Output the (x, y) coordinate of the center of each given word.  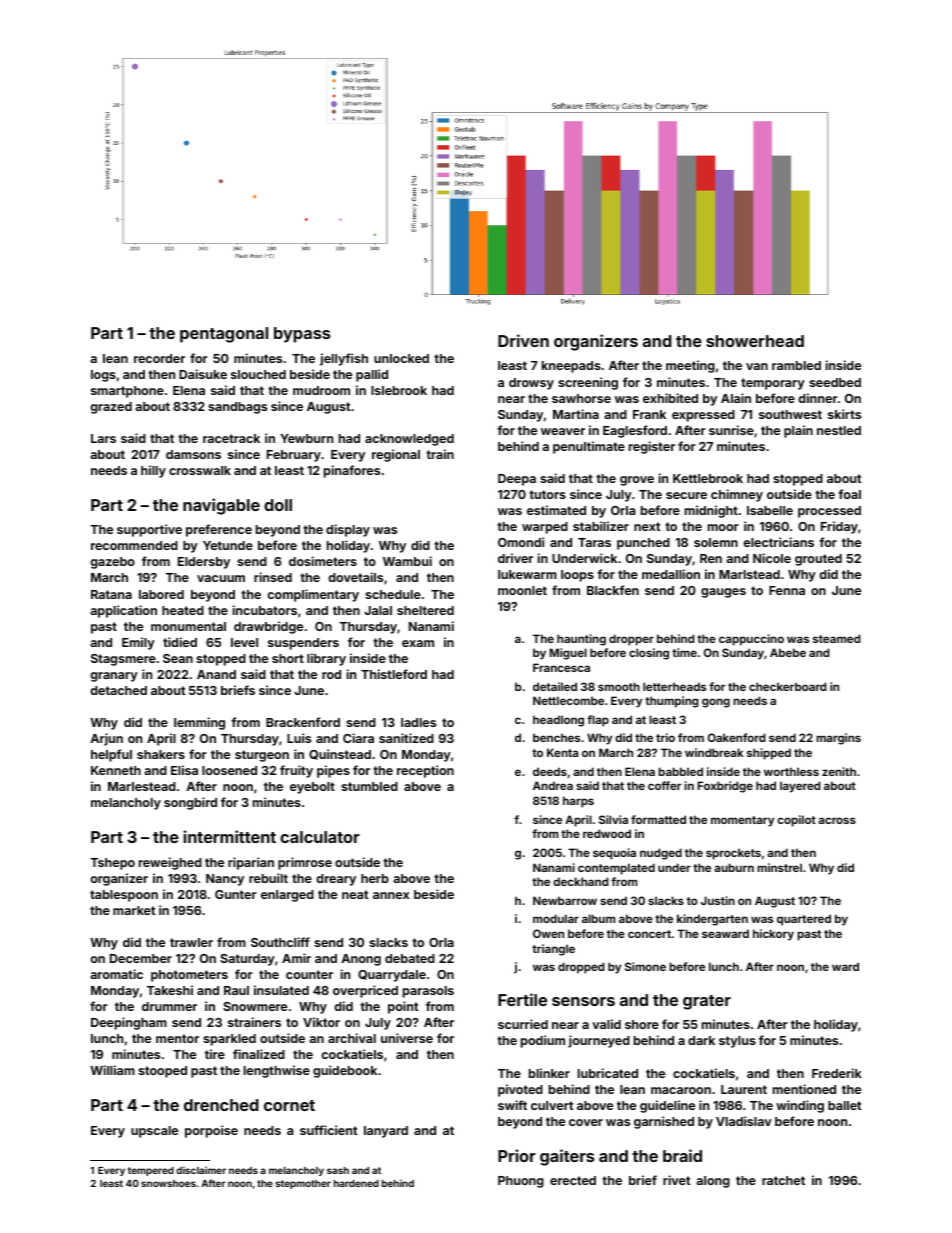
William (112, 1070)
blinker (549, 1073)
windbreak (714, 752)
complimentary (313, 595)
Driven (523, 340)
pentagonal (224, 335)
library (326, 659)
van (757, 366)
